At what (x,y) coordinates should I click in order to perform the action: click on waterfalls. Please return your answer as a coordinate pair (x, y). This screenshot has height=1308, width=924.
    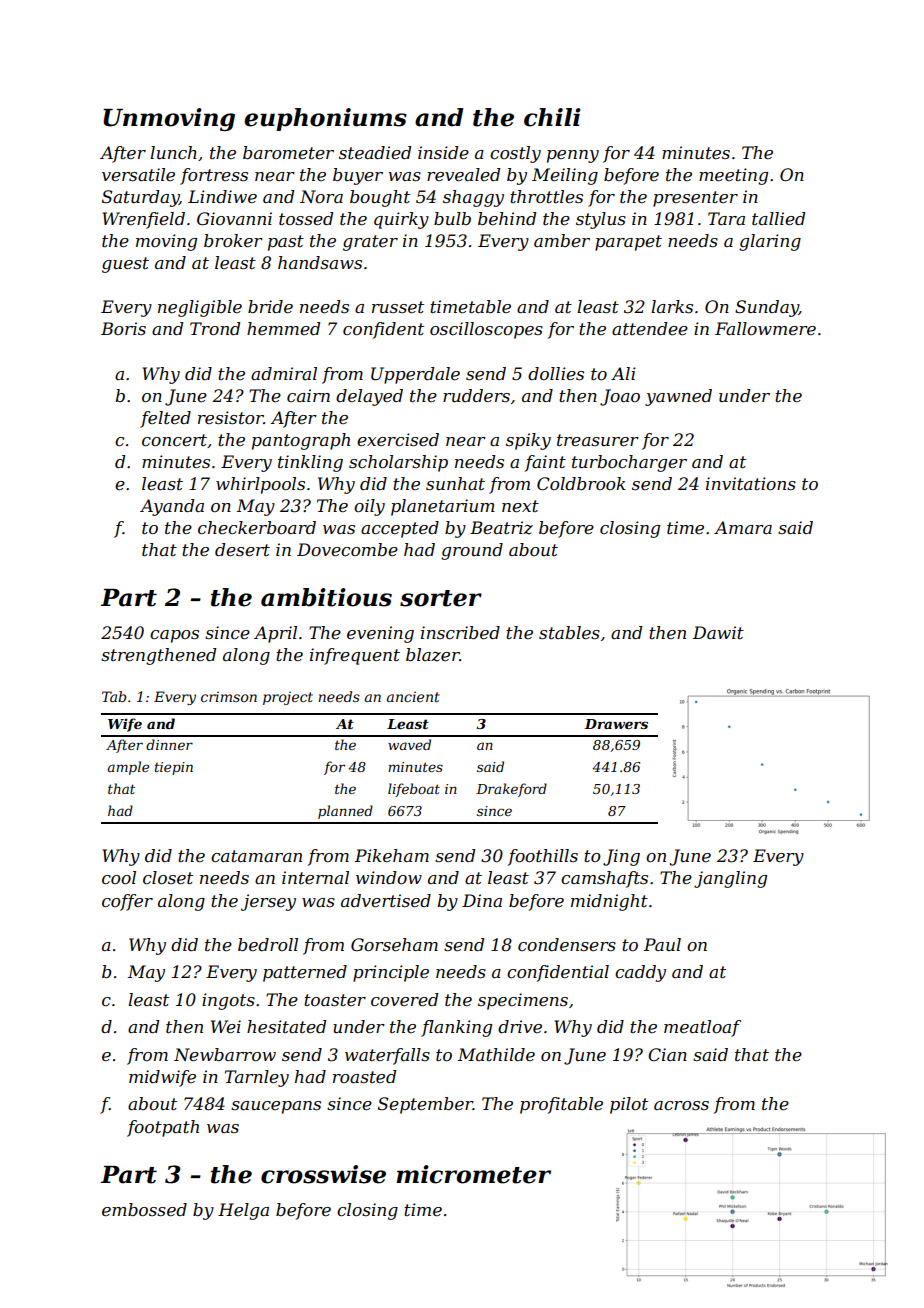
    Looking at the image, I should click on (387, 1056).
